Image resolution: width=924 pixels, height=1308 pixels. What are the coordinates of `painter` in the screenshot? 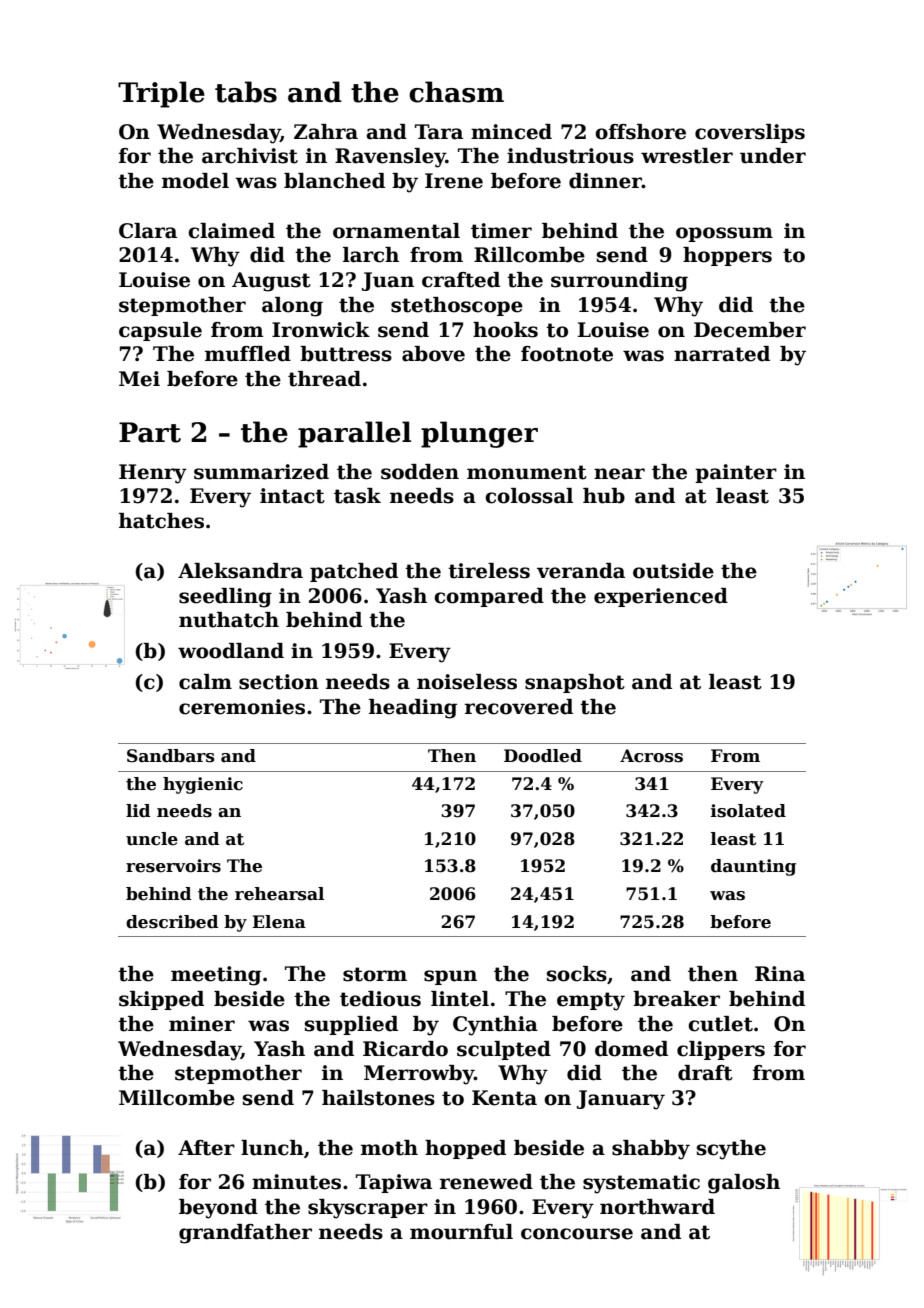 It's located at (736, 473).
